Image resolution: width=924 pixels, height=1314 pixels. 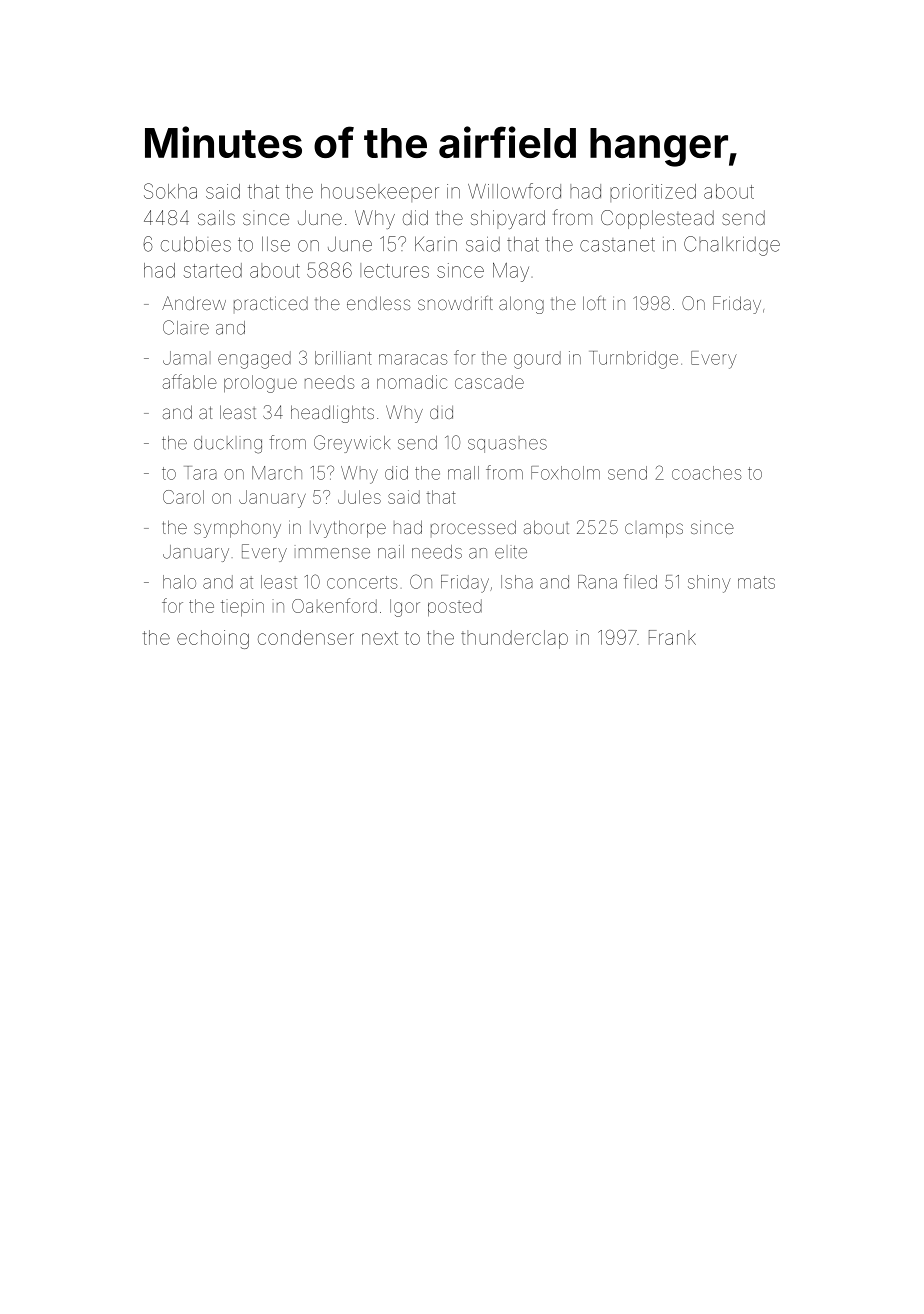 What do you see at coordinates (237, 529) in the document?
I see `symphony` at bounding box center [237, 529].
